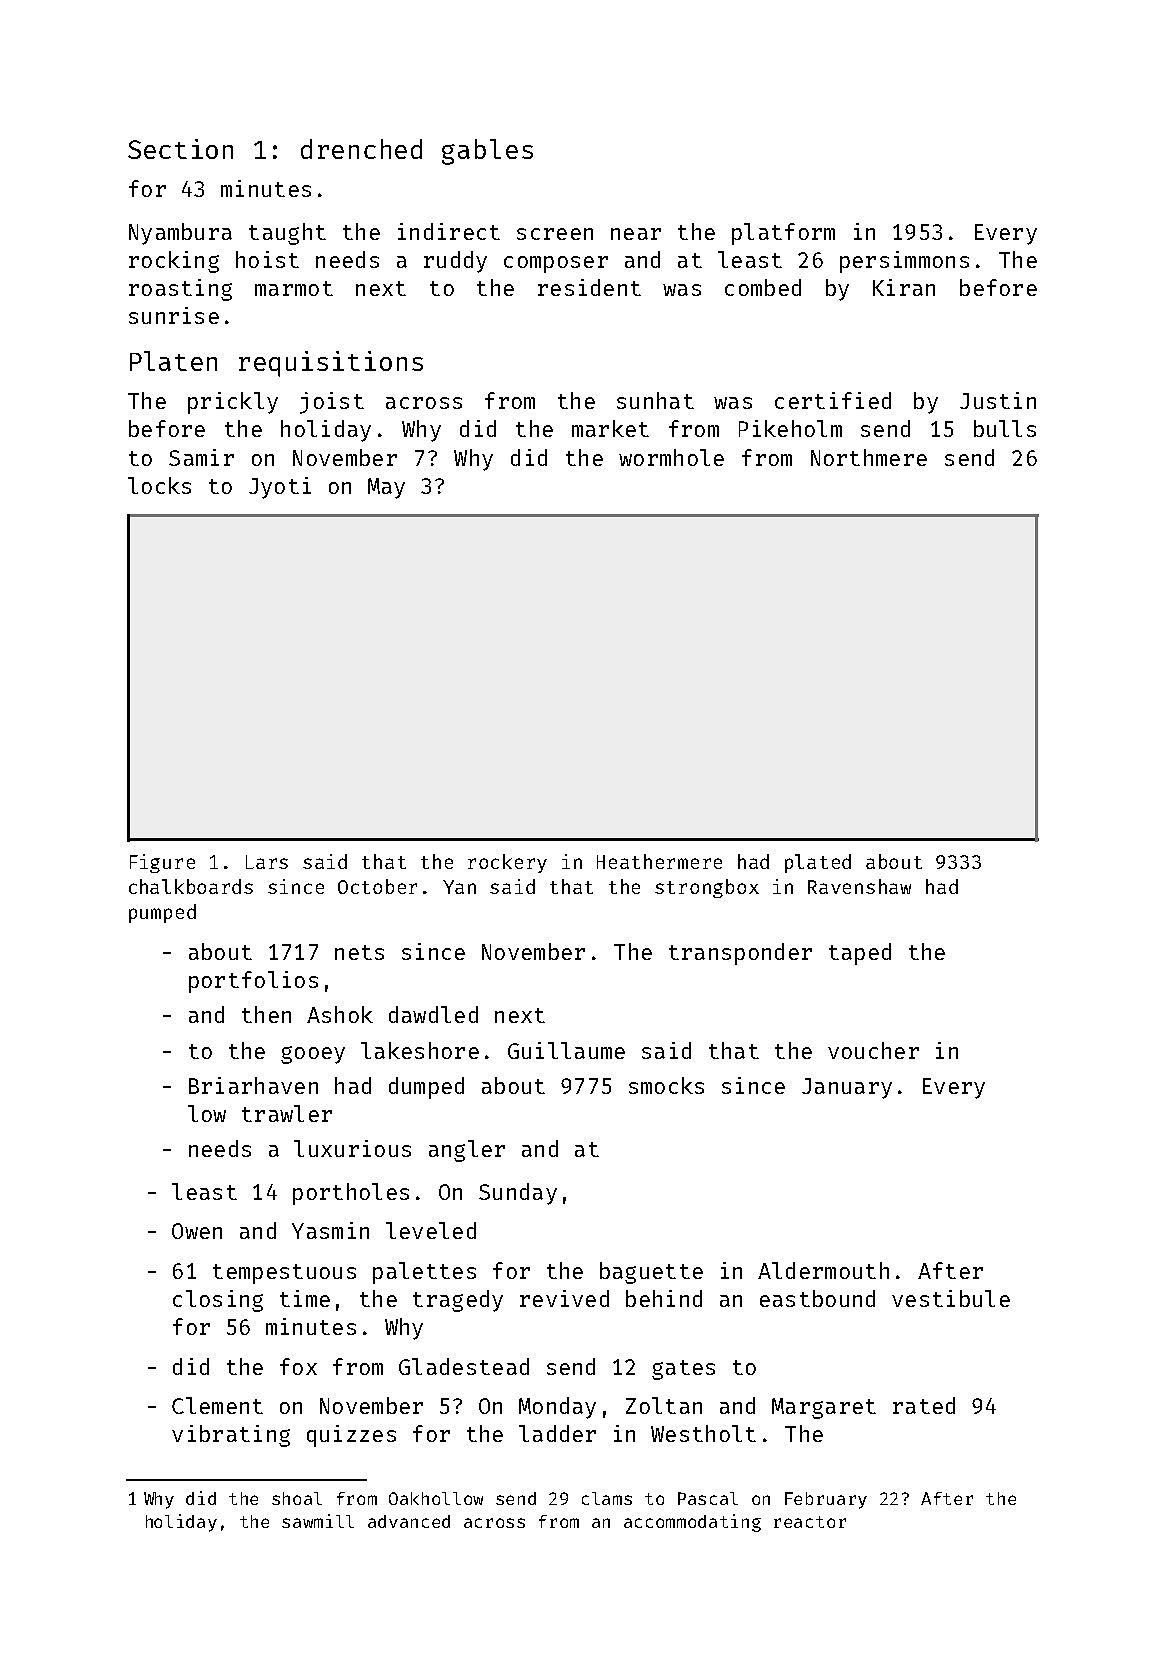  What do you see at coordinates (1005, 428) in the document?
I see `bulls` at bounding box center [1005, 428].
